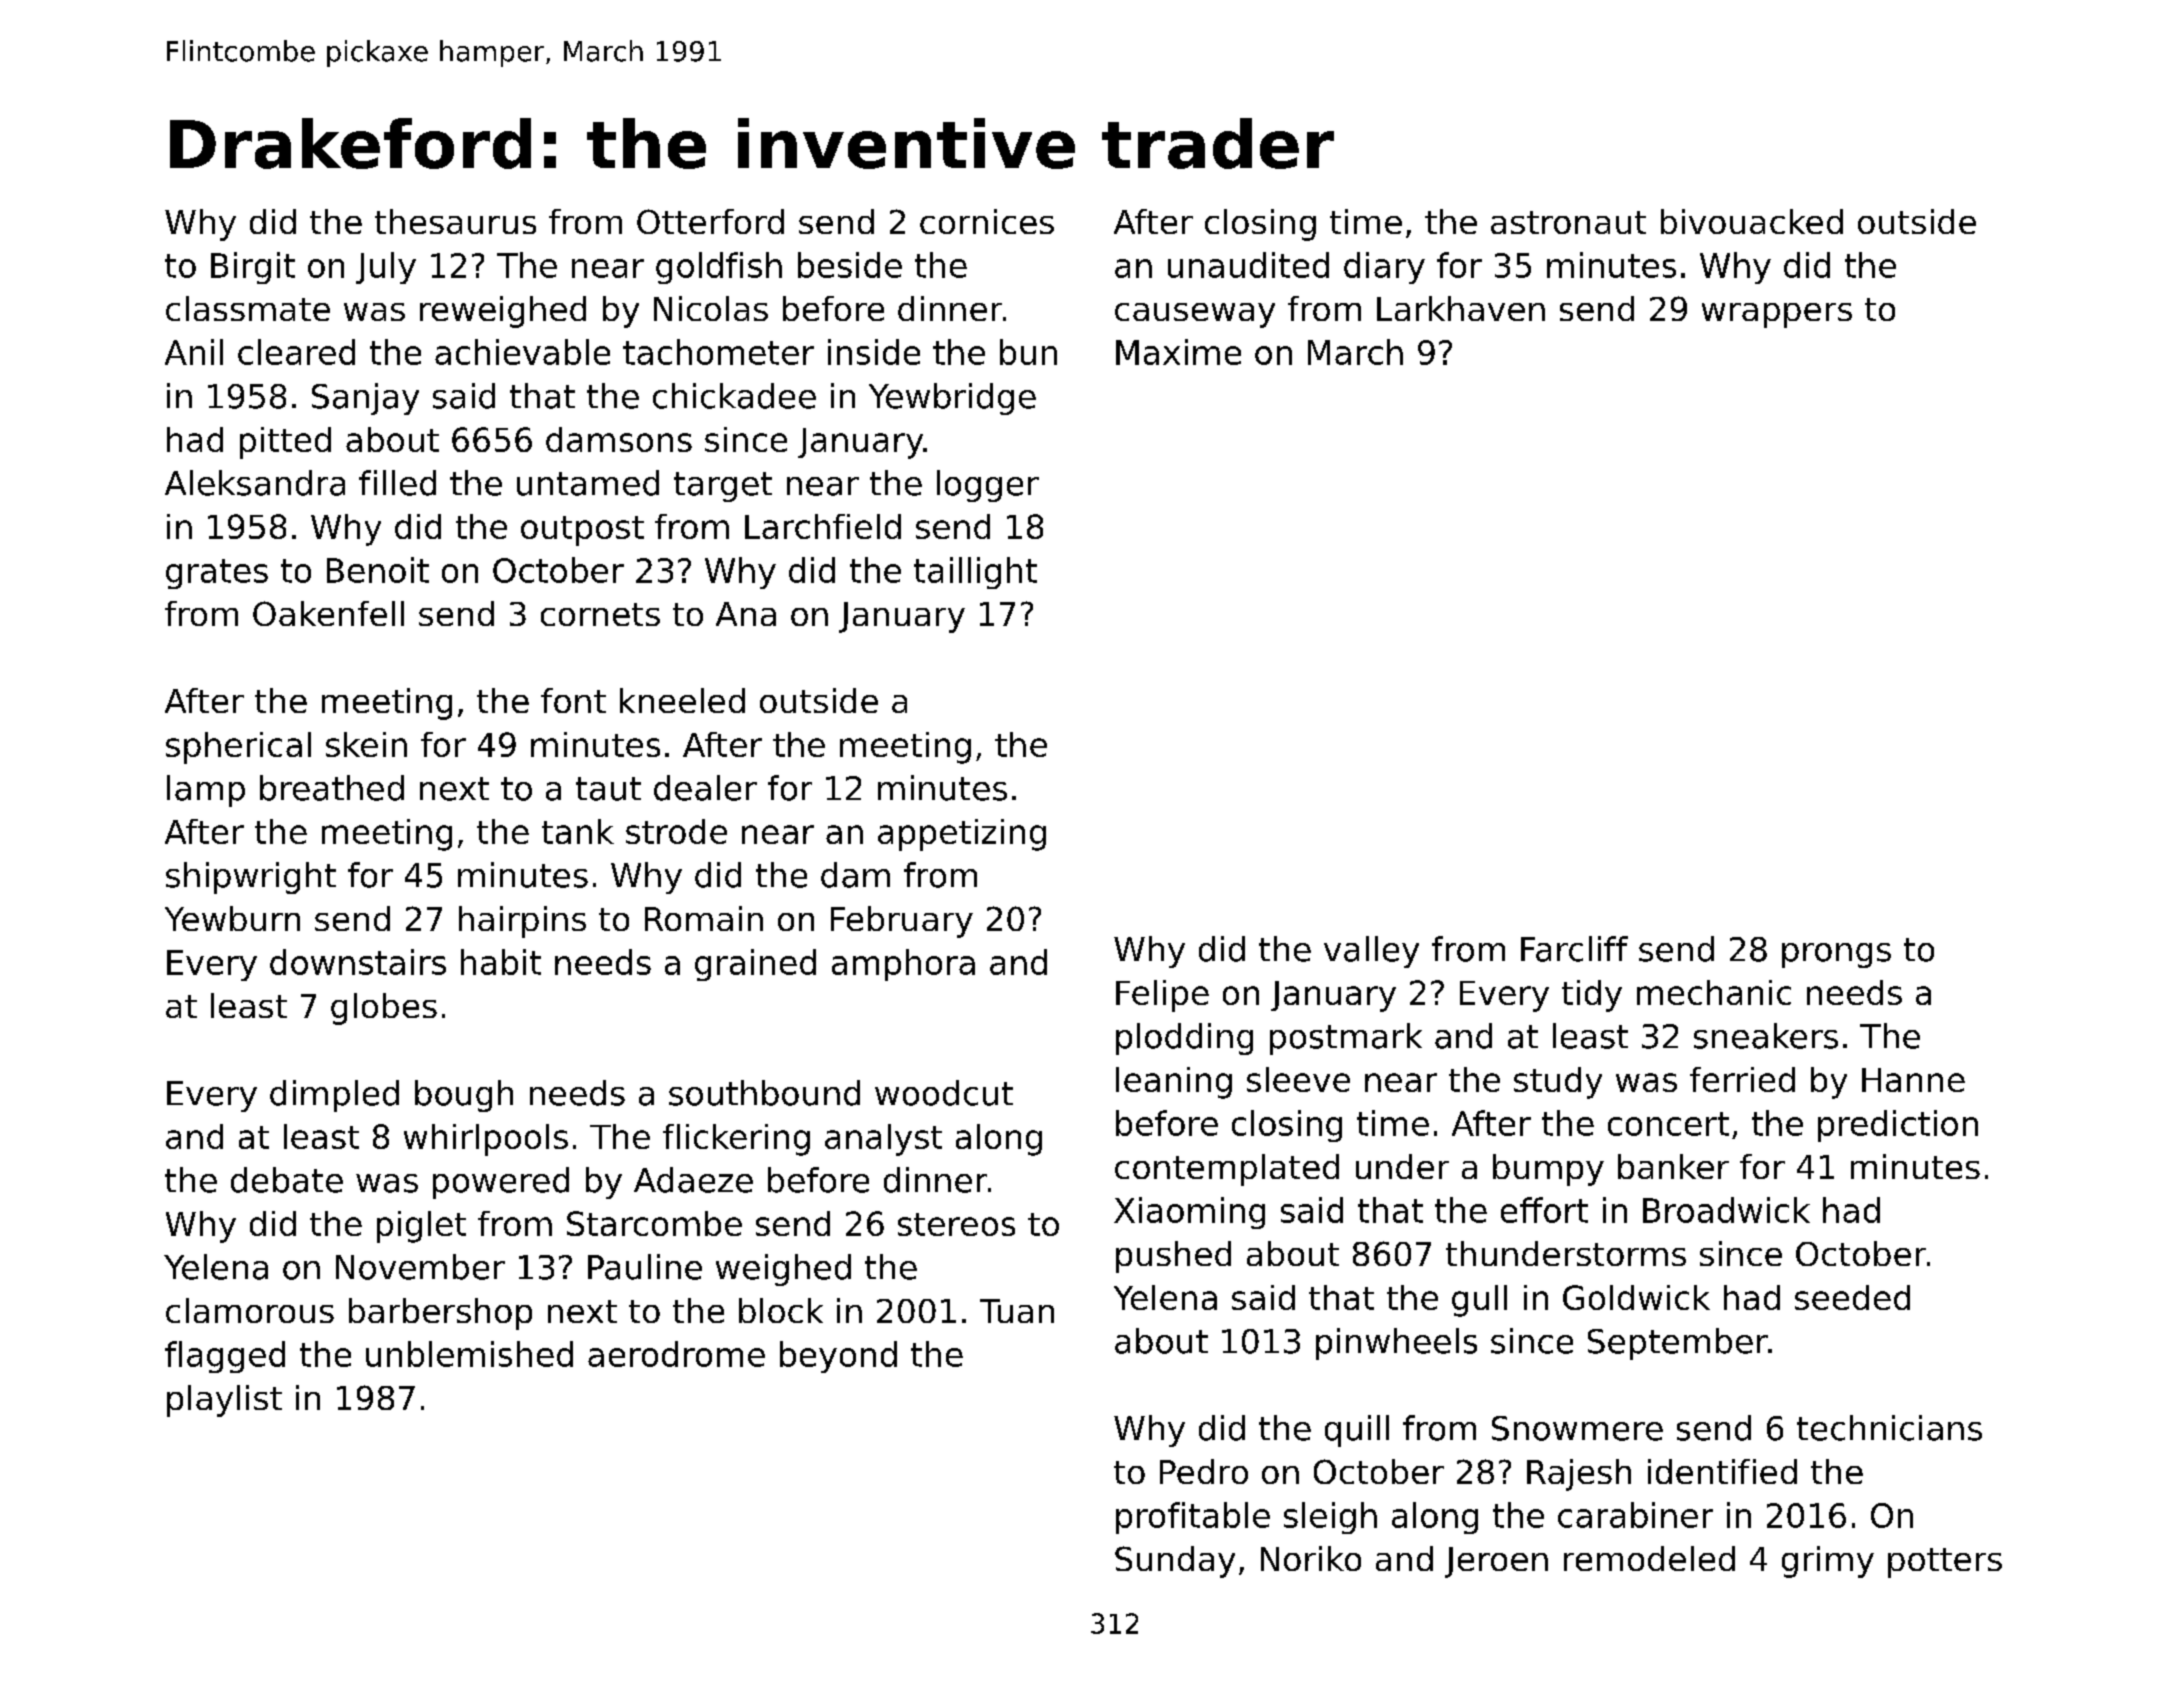 The height and width of the screenshot is (1683, 2178). What do you see at coordinates (1777, 315) in the screenshot?
I see `wrappers` at bounding box center [1777, 315].
